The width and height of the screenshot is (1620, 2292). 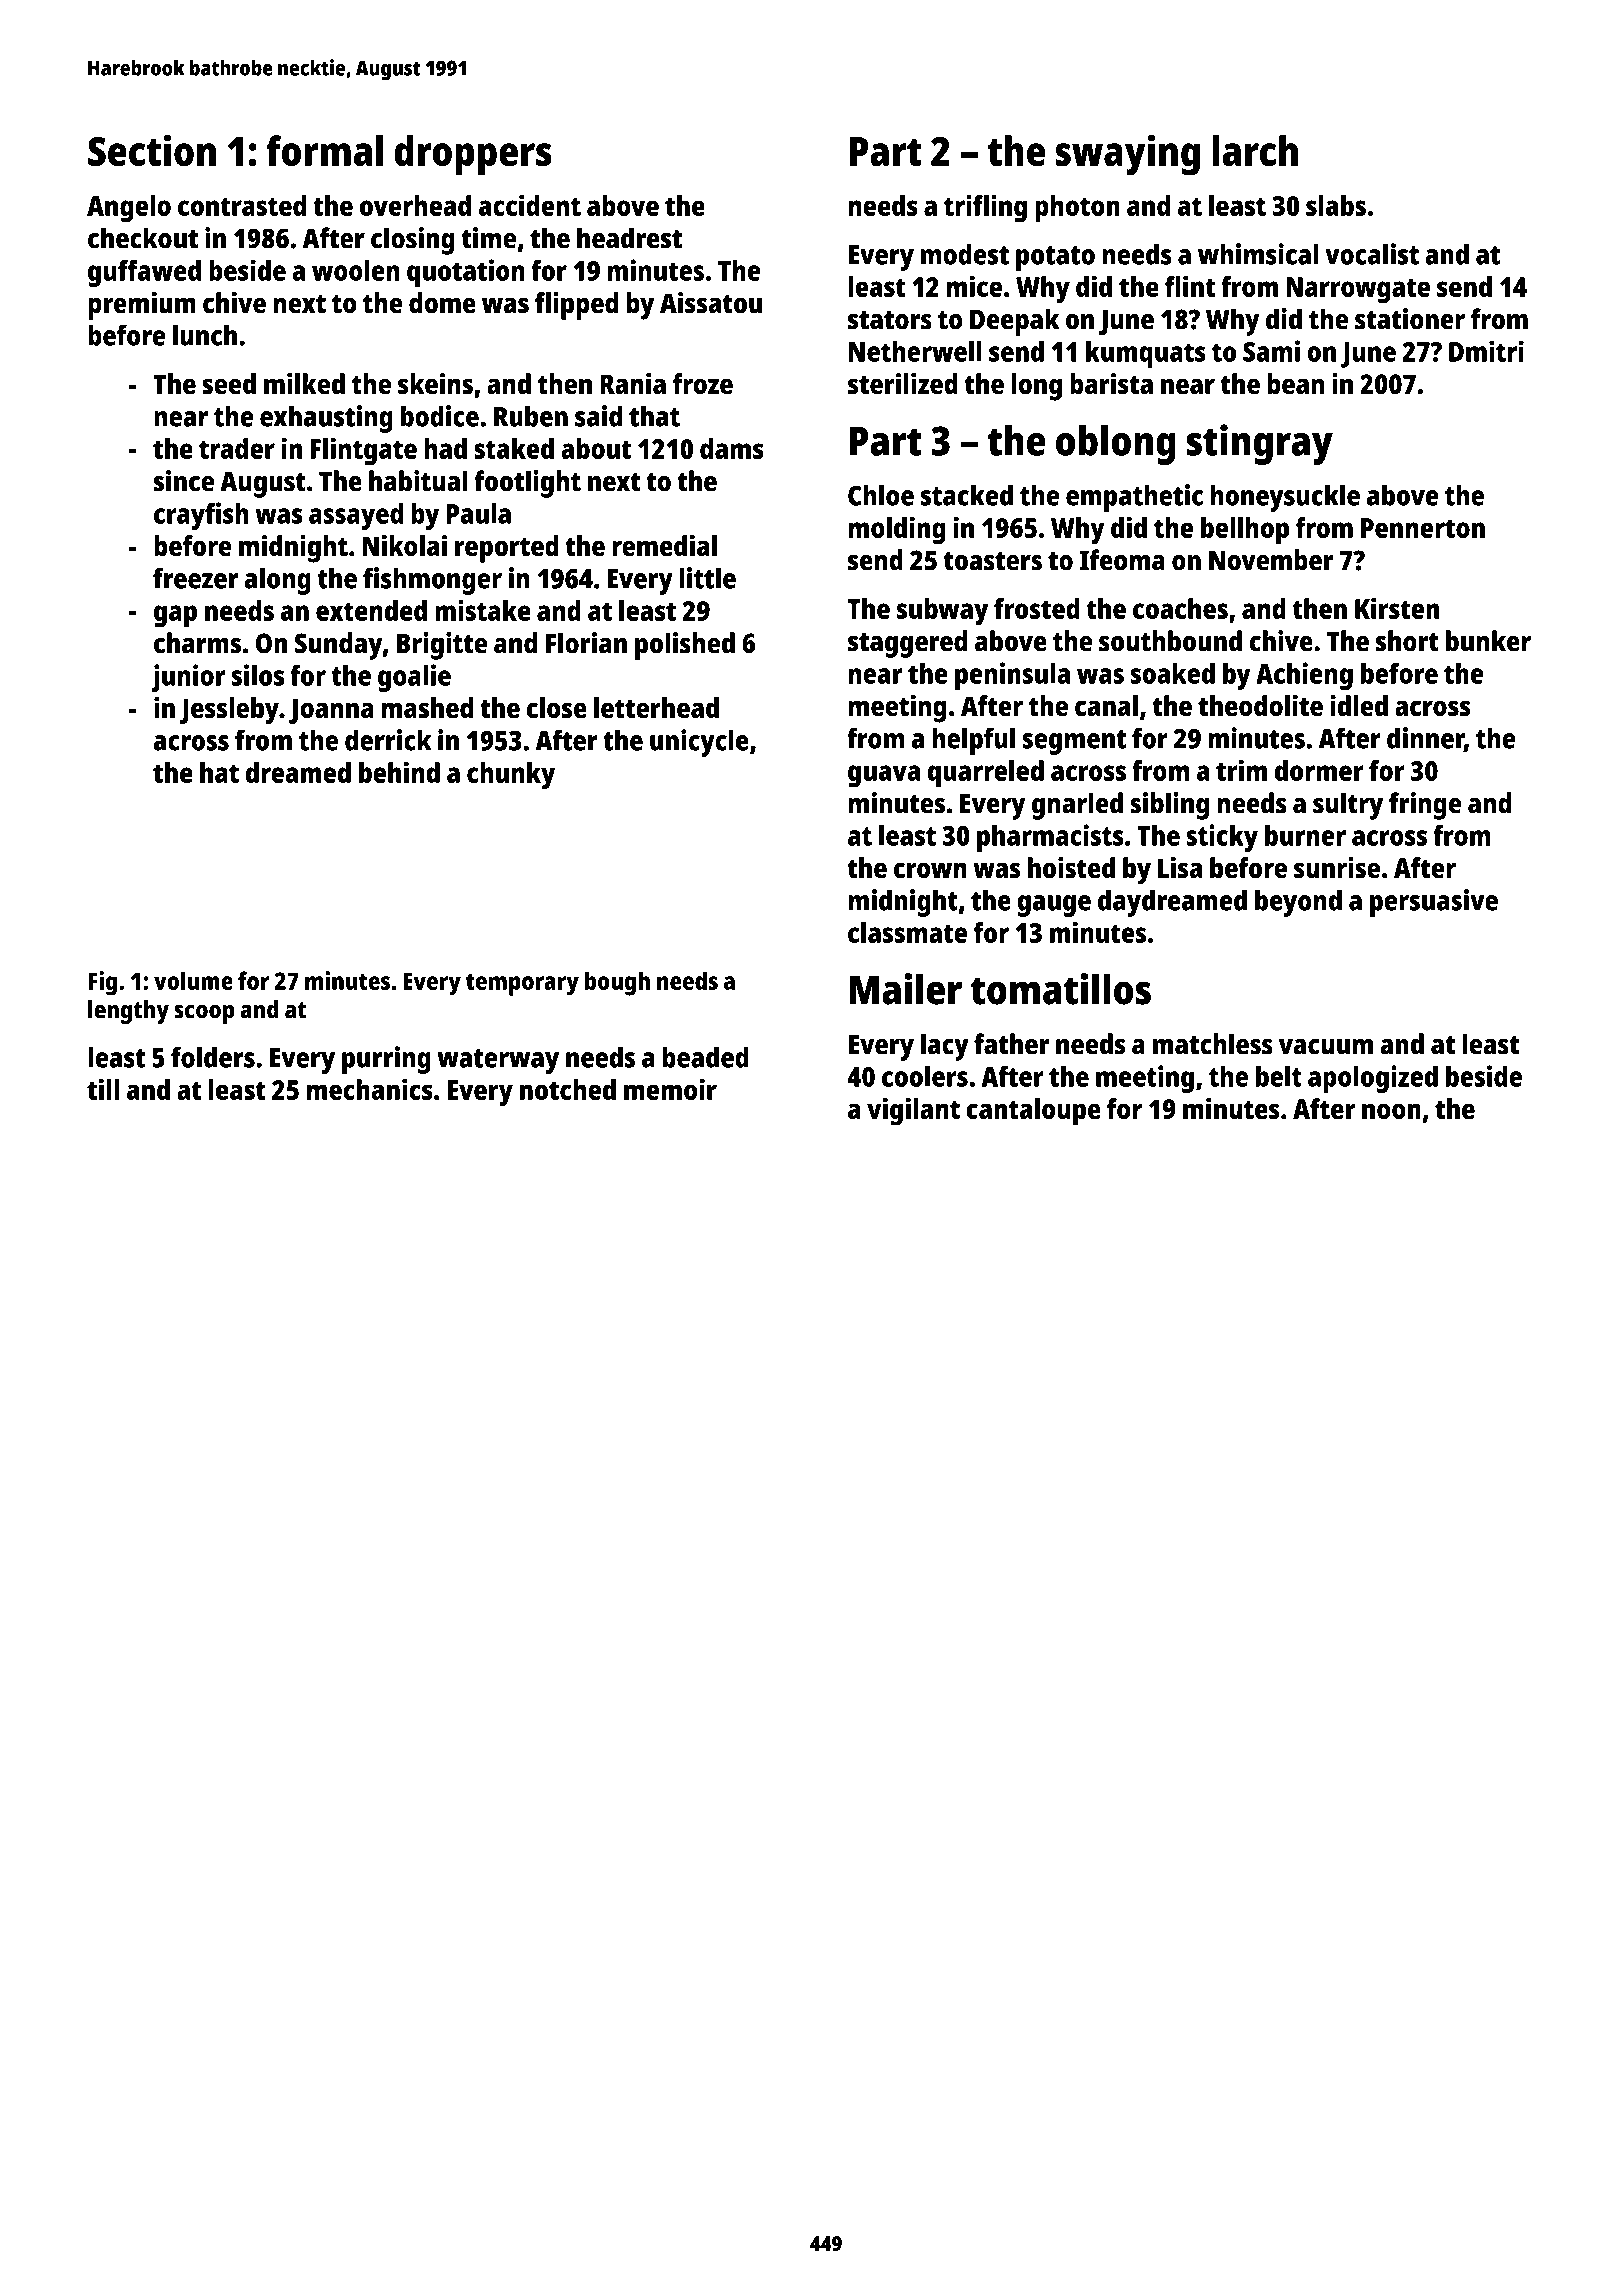 What do you see at coordinates (229, 711) in the screenshot?
I see `Jessleby` at bounding box center [229, 711].
